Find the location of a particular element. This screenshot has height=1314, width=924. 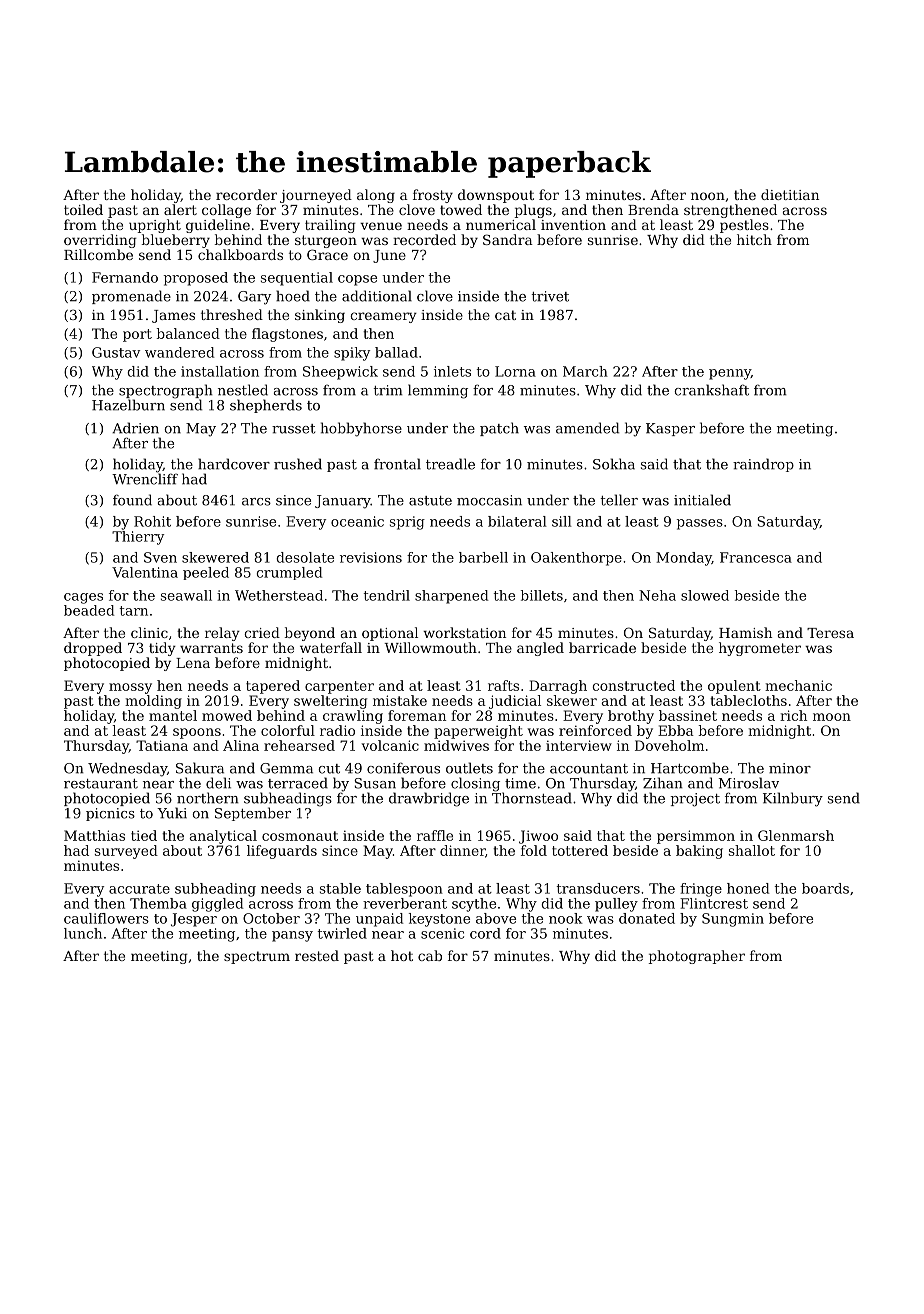

Wrencliff is located at coordinates (145, 479).
